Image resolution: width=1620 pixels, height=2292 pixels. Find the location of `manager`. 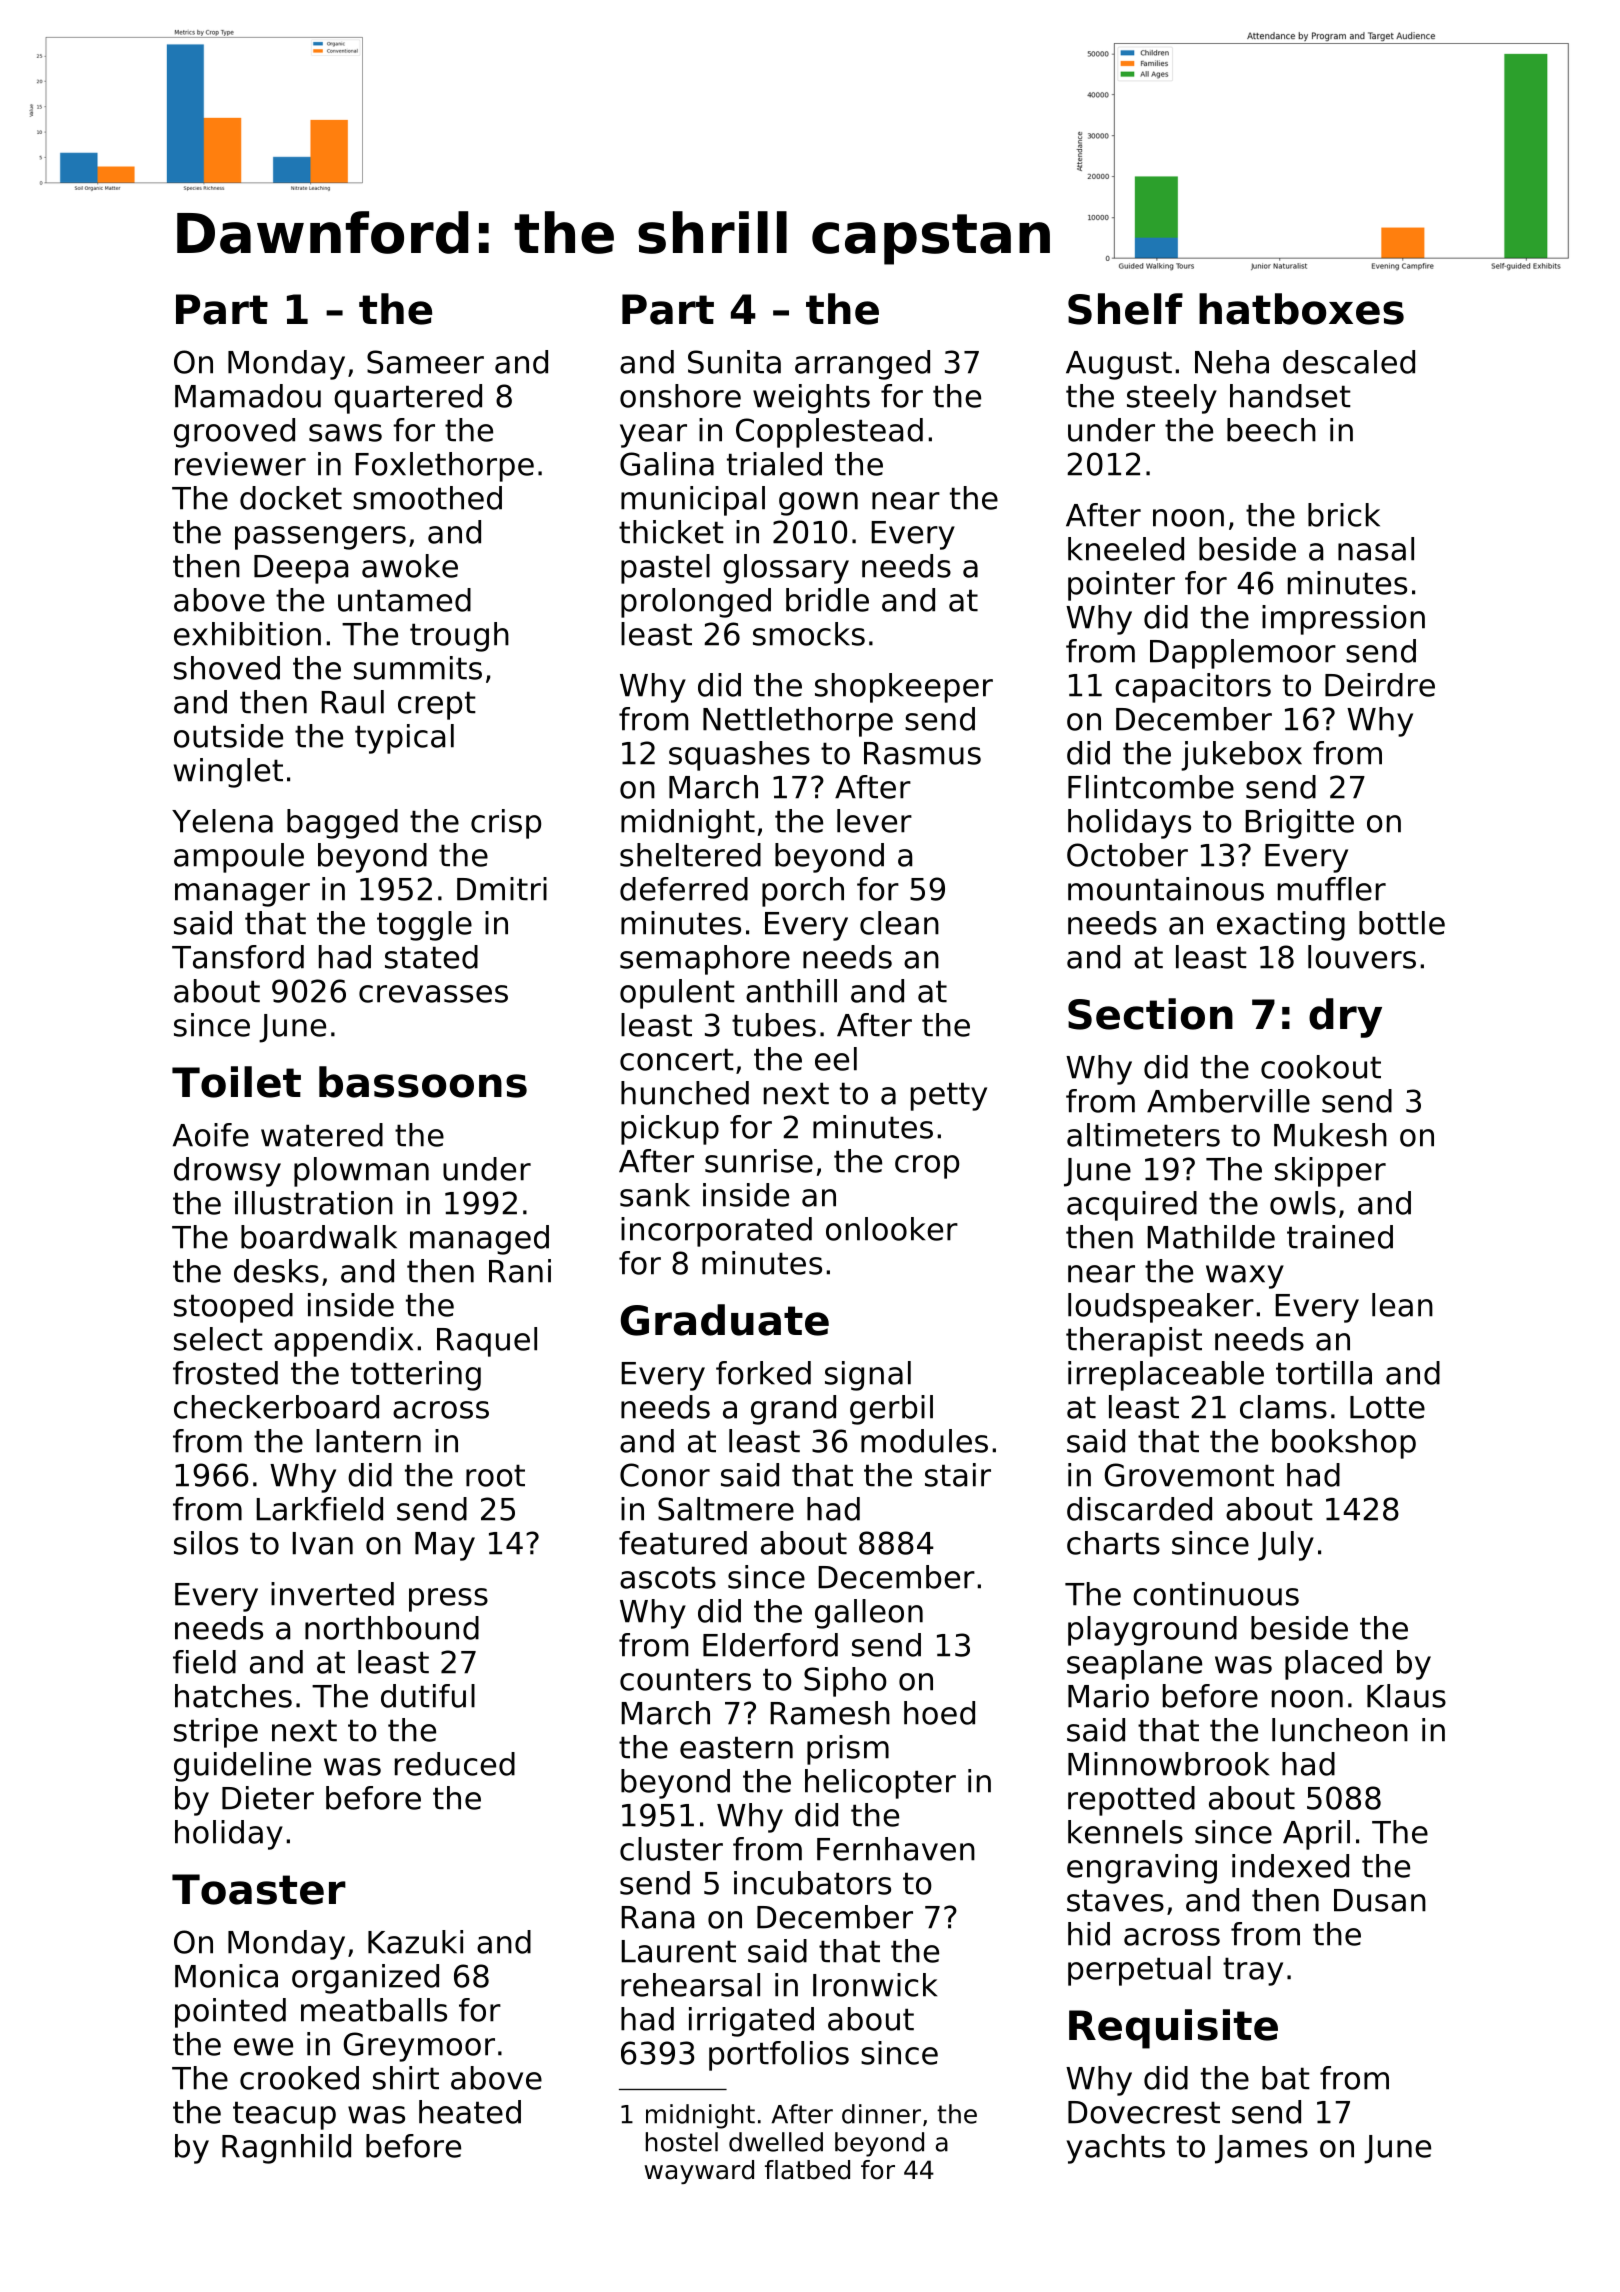

manager is located at coordinates (242, 895).
